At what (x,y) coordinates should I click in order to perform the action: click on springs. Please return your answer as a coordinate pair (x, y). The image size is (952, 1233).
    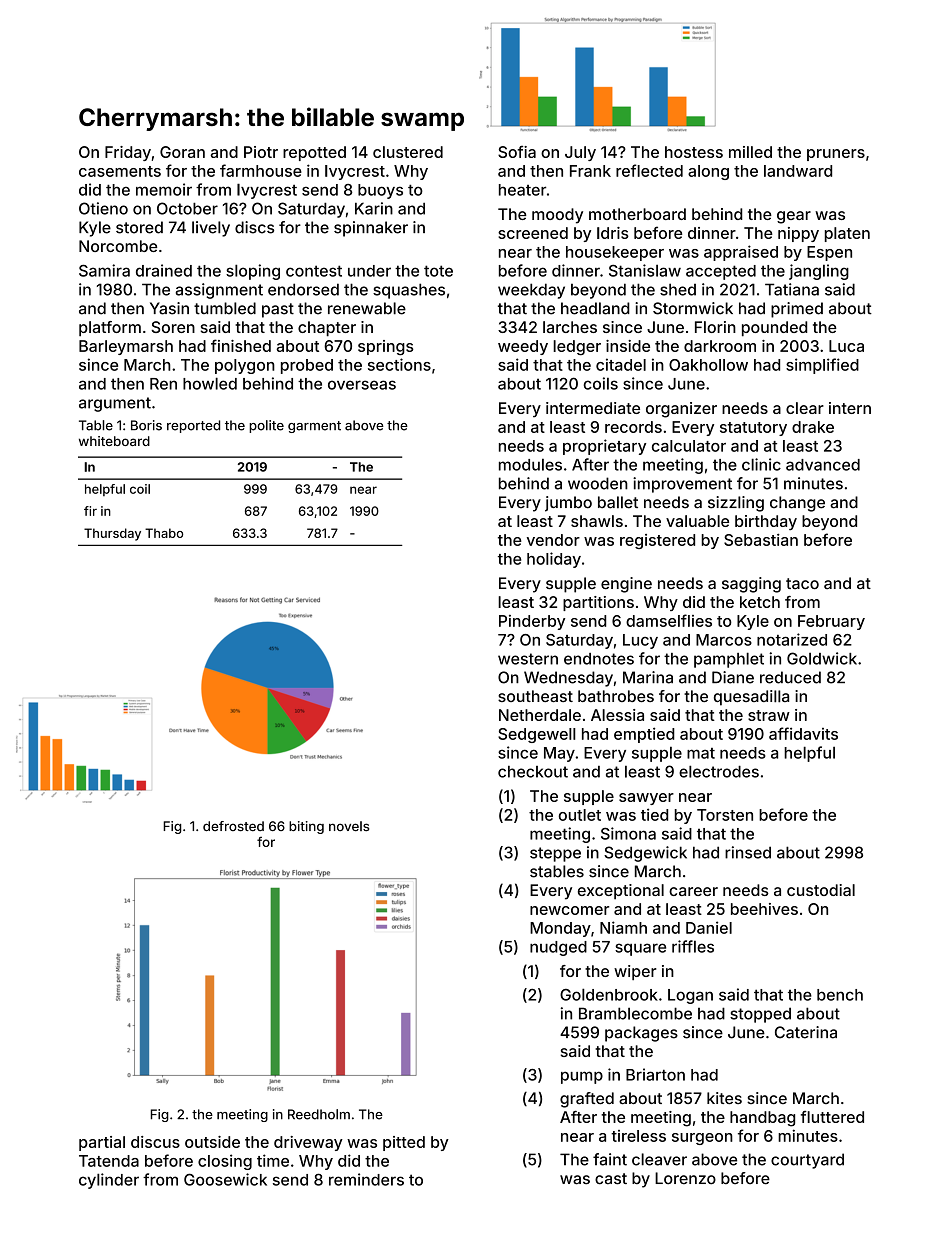
    Looking at the image, I should click on (386, 348).
